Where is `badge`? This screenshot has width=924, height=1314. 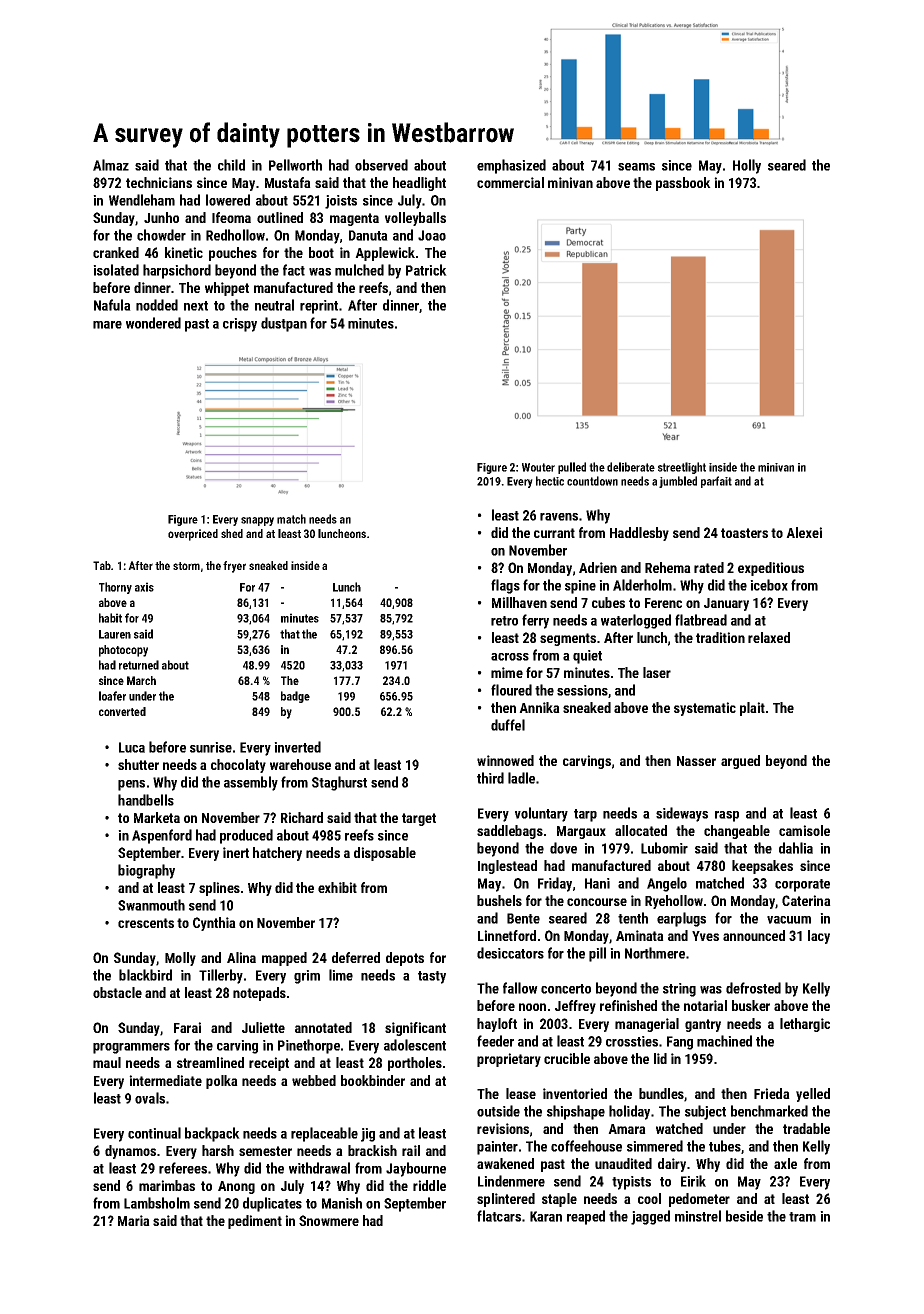
badge is located at coordinates (295, 697).
